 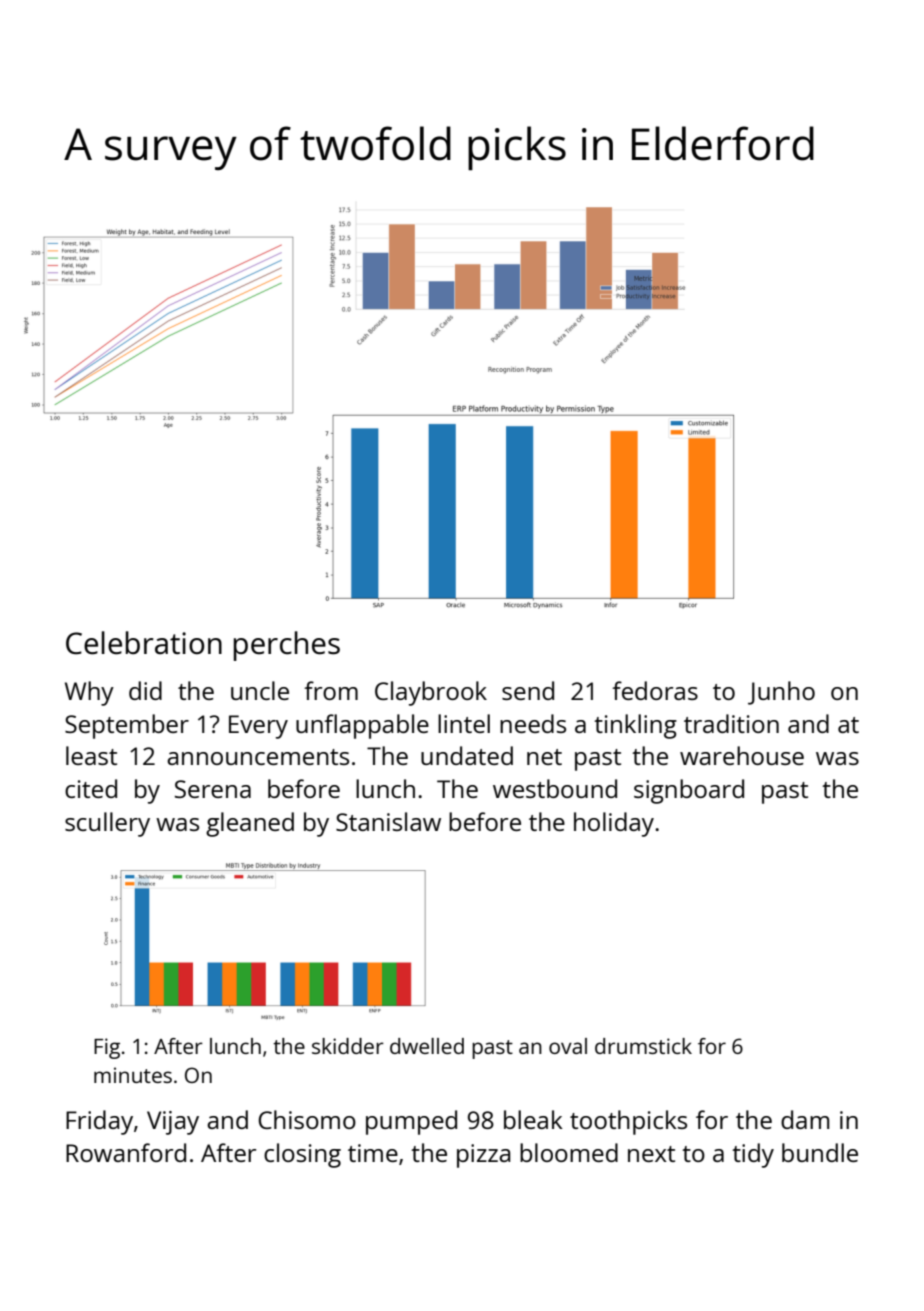 What do you see at coordinates (348, 1046) in the screenshot?
I see `skidder` at bounding box center [348, 1046].
